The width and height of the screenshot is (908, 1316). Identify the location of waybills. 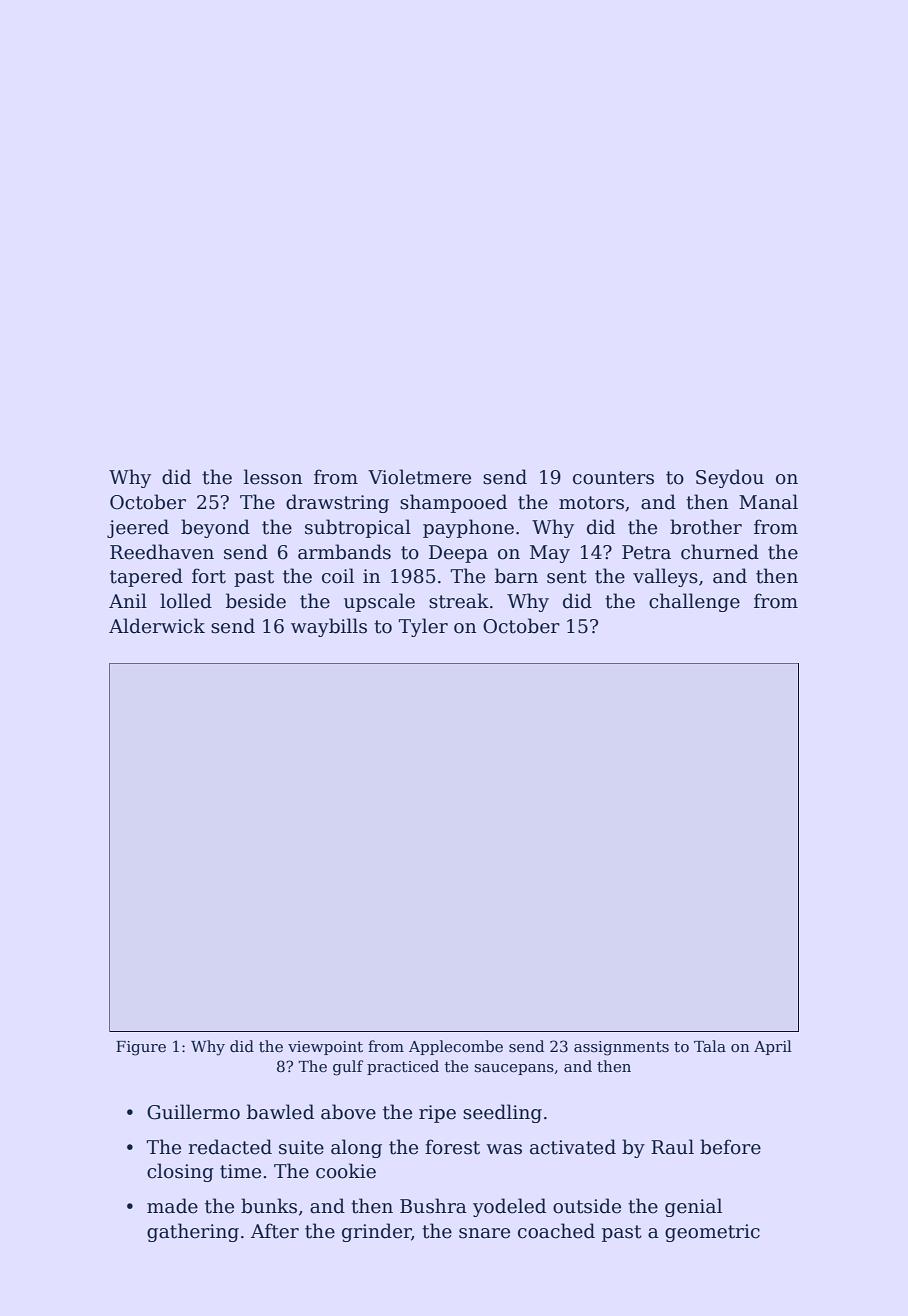
(329, 627).
